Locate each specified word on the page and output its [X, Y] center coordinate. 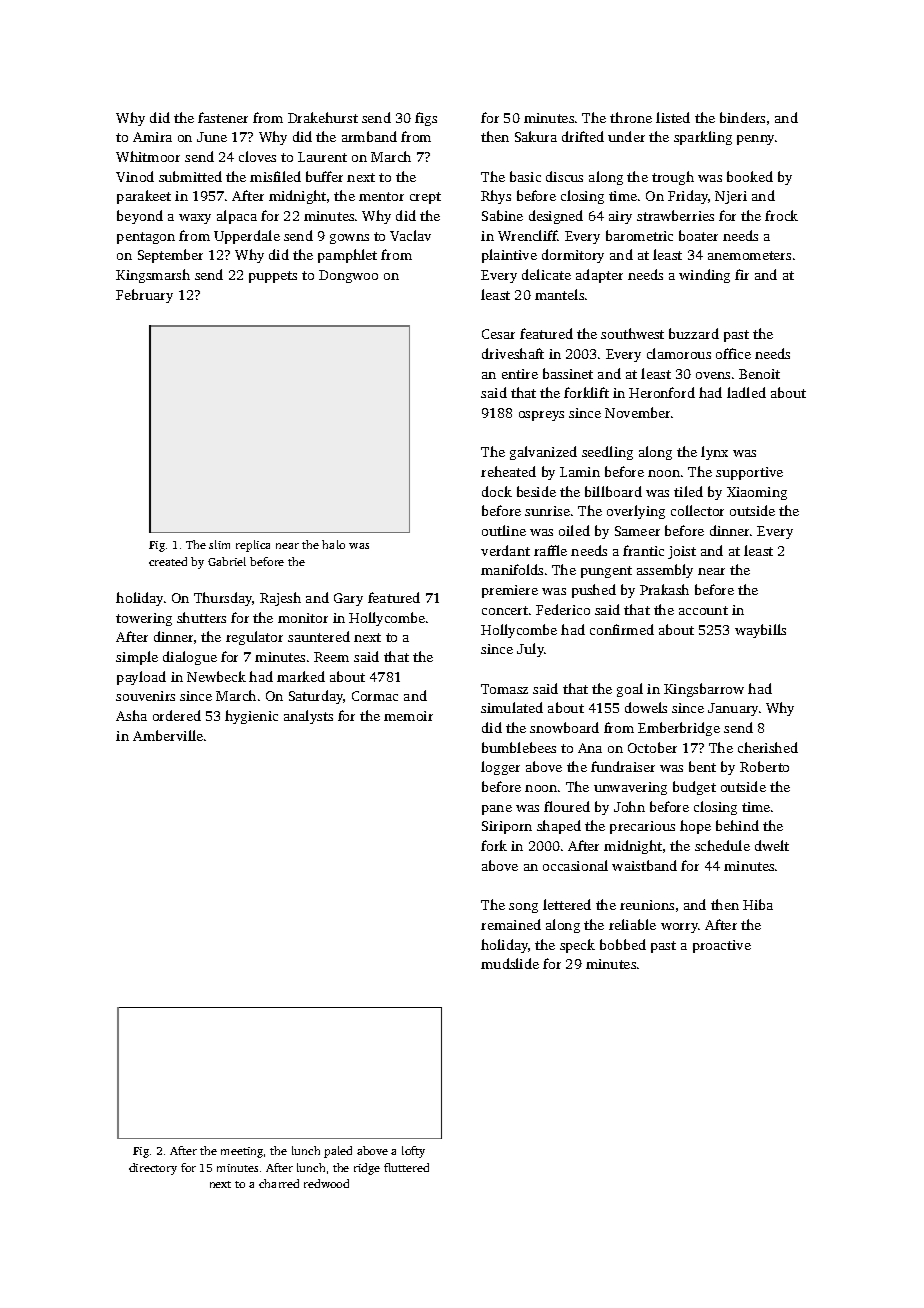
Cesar [498, 334]
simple [137, 658]
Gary [348, 599]
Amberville [168, 735]
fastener [223, 117]
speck [577, 946]
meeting [242, 1152]
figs [426, 119]
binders [742, 117]
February [144, 296]
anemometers [749, 255]
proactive [722, 946]
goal [630, 690]
